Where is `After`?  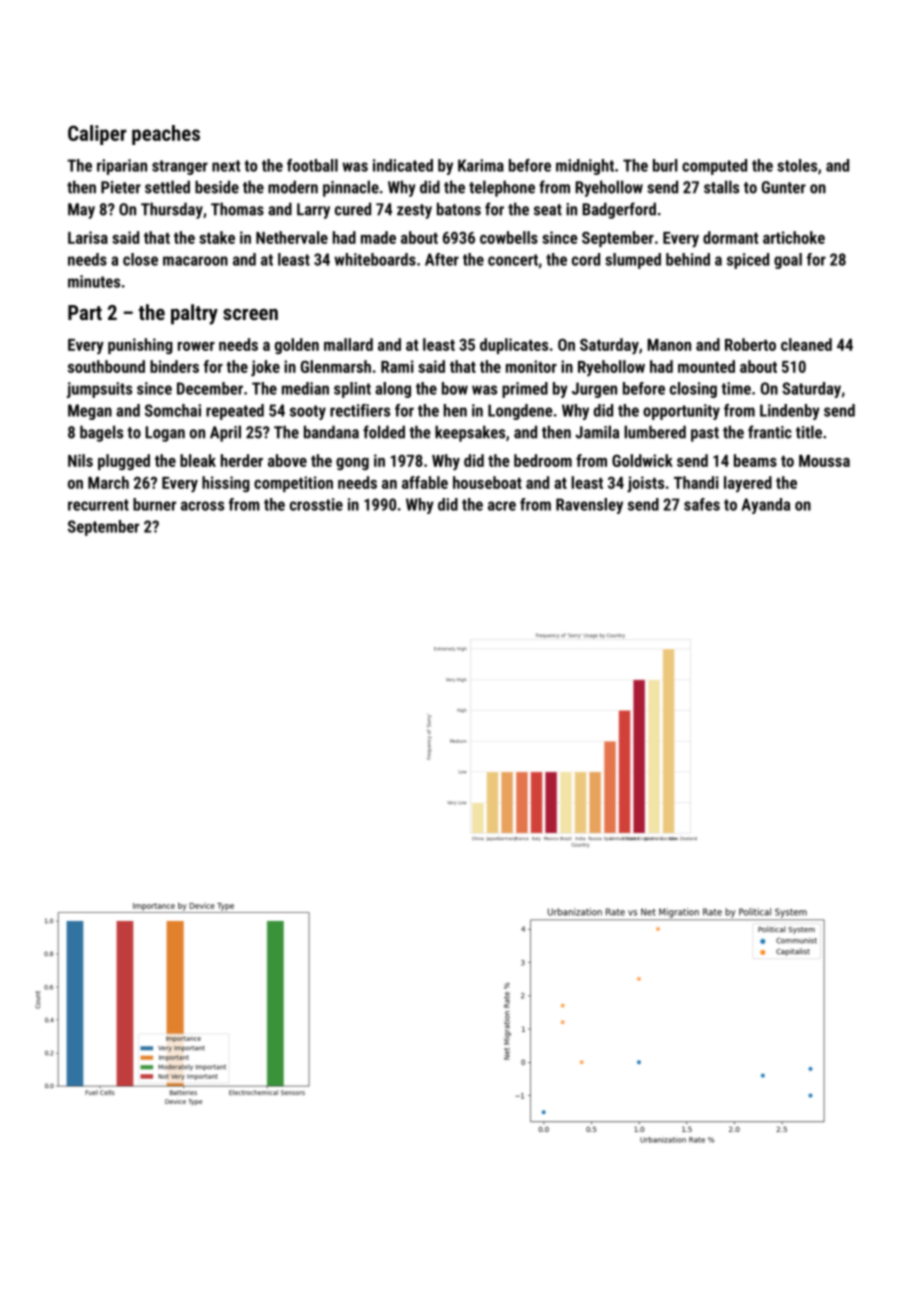
After is located at coordinates (442, 259).
